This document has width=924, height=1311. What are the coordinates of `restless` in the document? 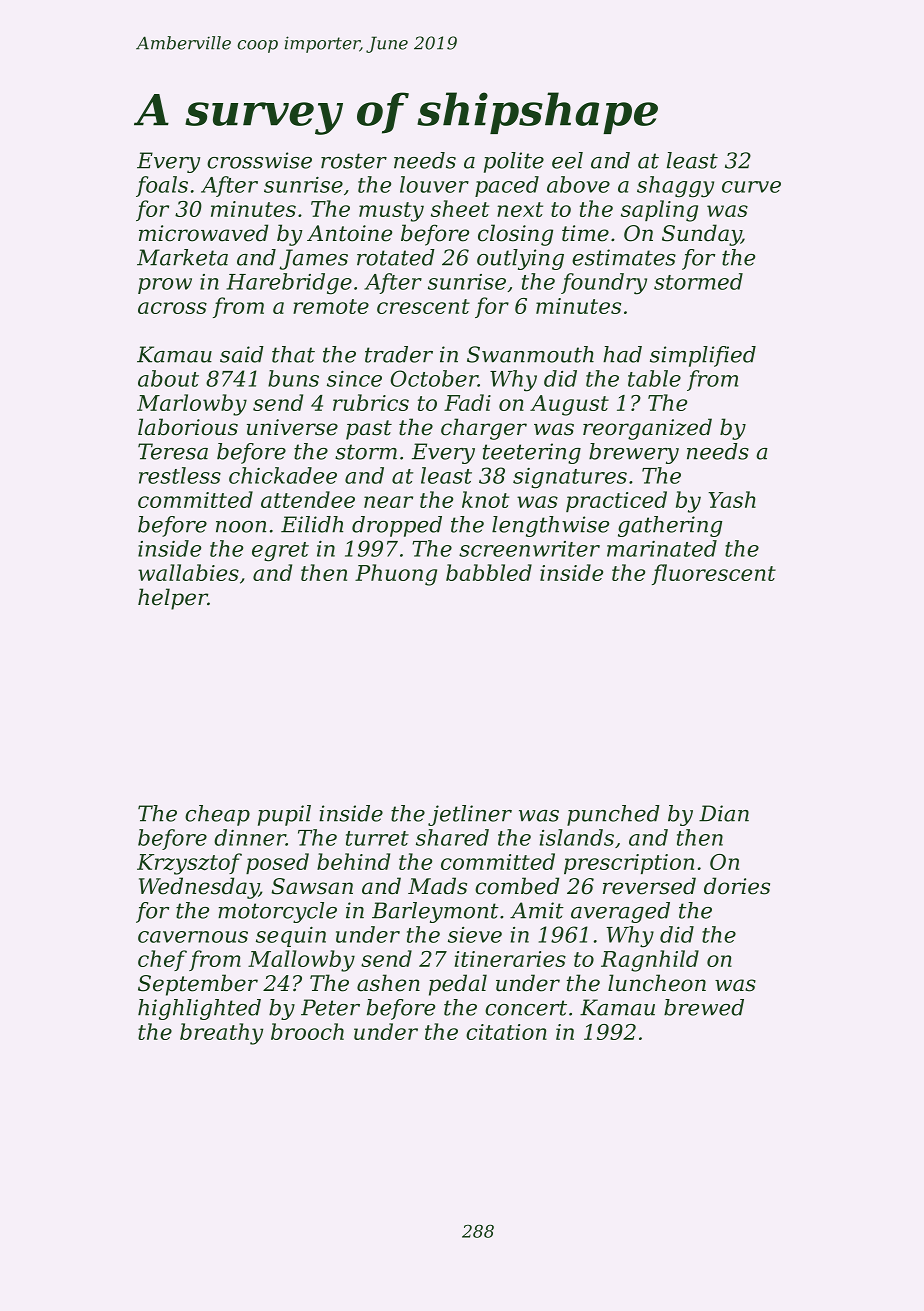 It's located at (180, 475).
